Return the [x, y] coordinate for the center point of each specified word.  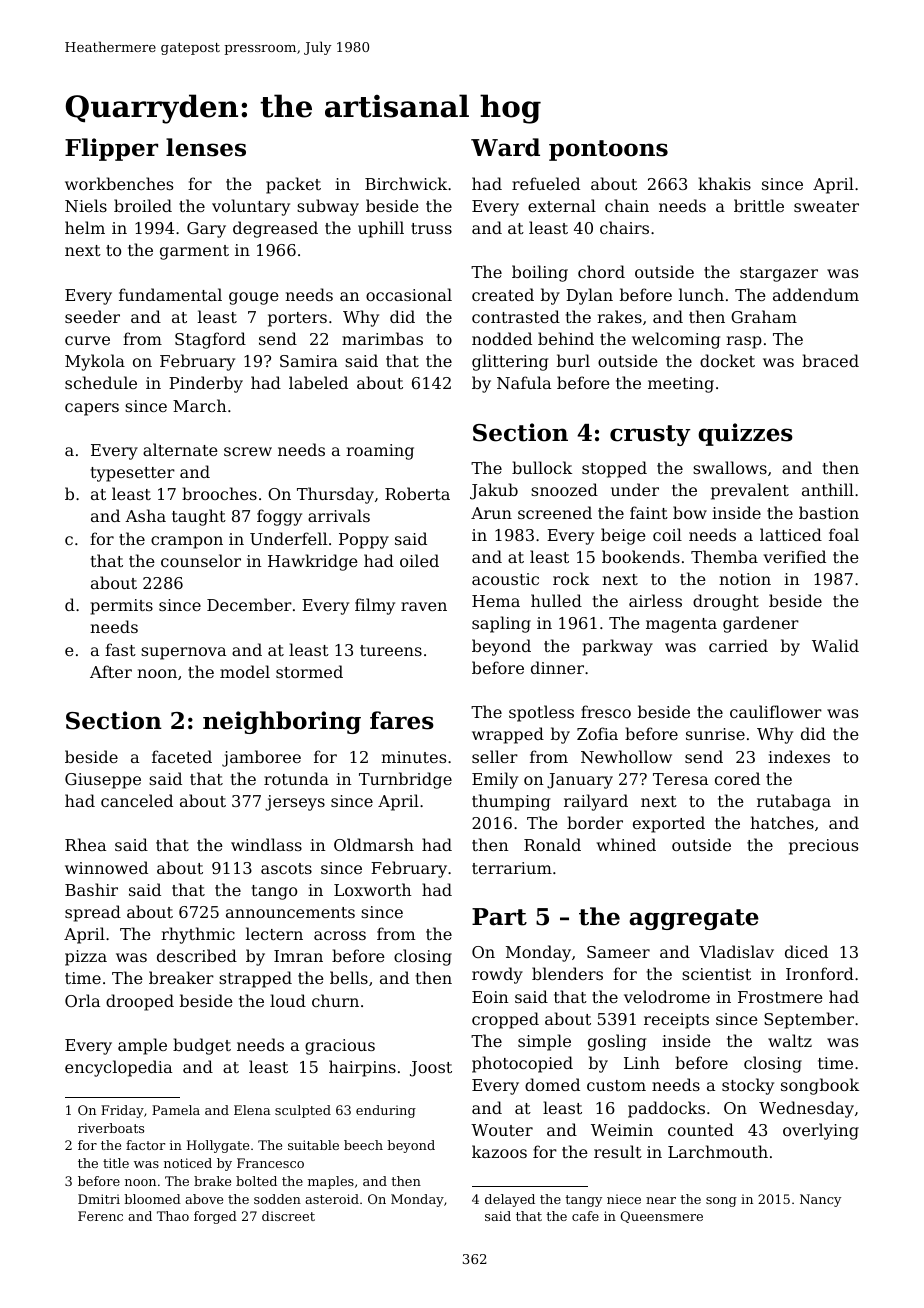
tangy [583, 1201]
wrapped [508, 735]
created [503, 294]
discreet [288, 1216]
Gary [206, 230]
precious [823, 847]
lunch [701, 294]
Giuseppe [103, 781]
